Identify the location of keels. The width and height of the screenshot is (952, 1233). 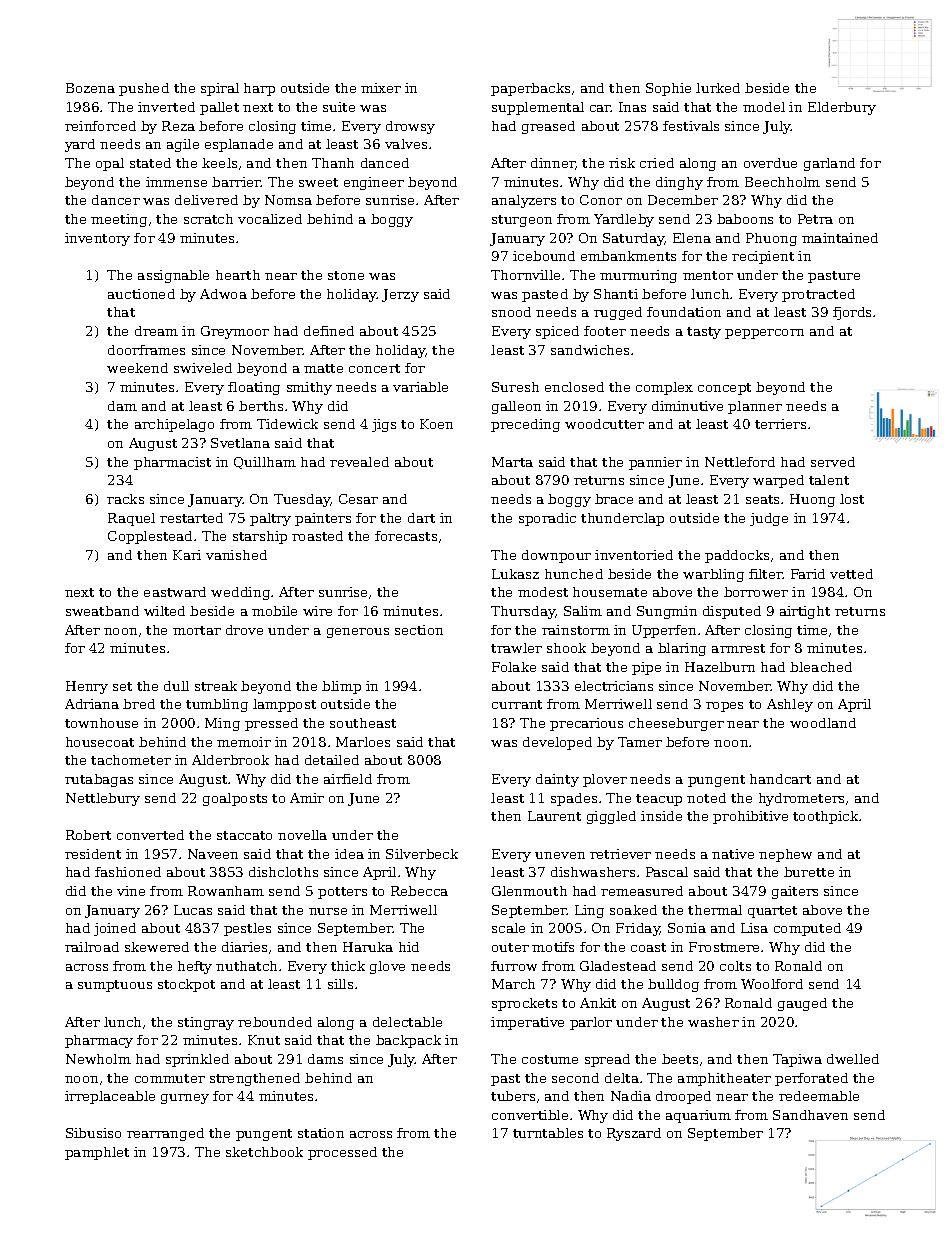
(219, 163).
